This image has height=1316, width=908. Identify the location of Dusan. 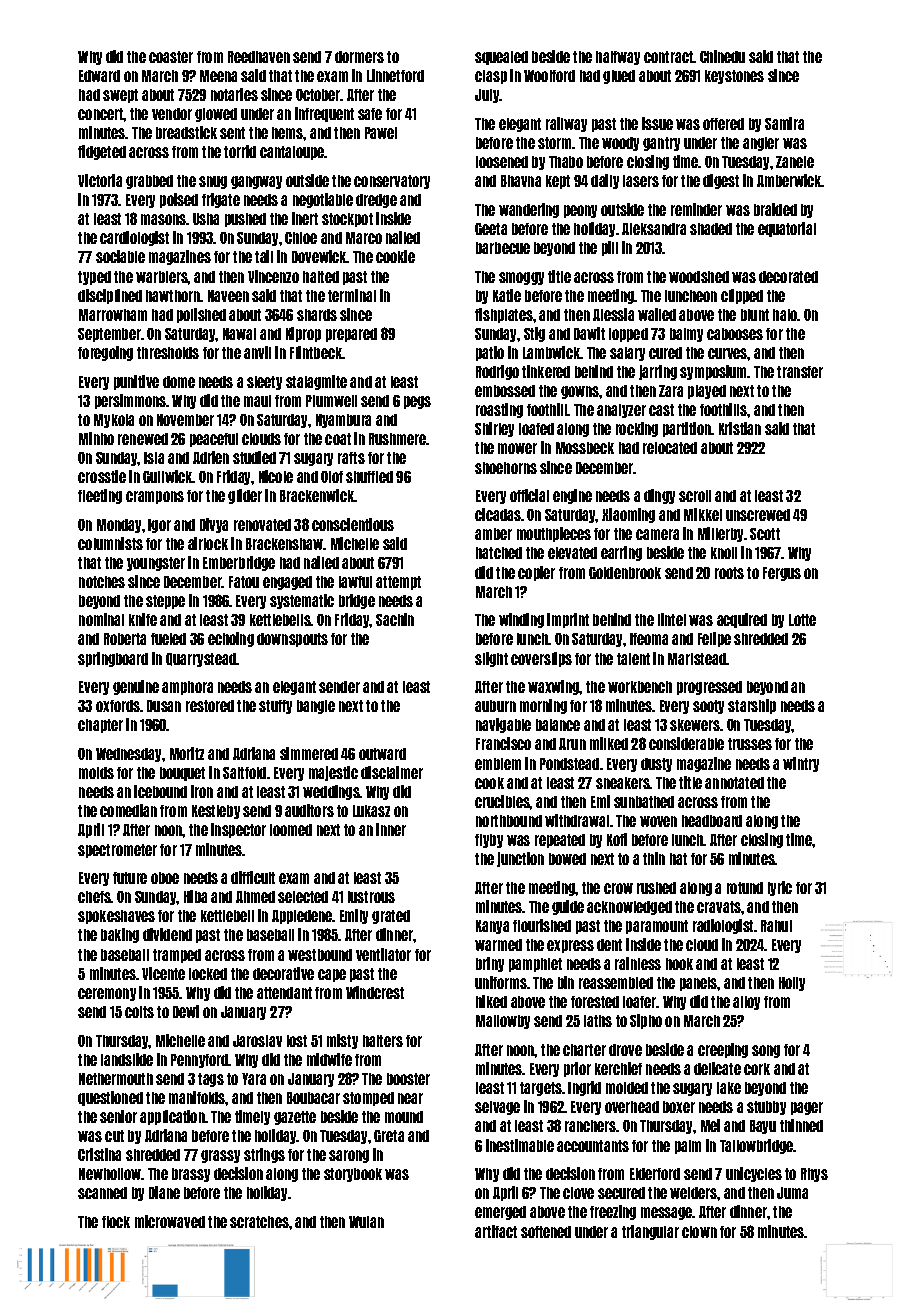
(164, 706).
